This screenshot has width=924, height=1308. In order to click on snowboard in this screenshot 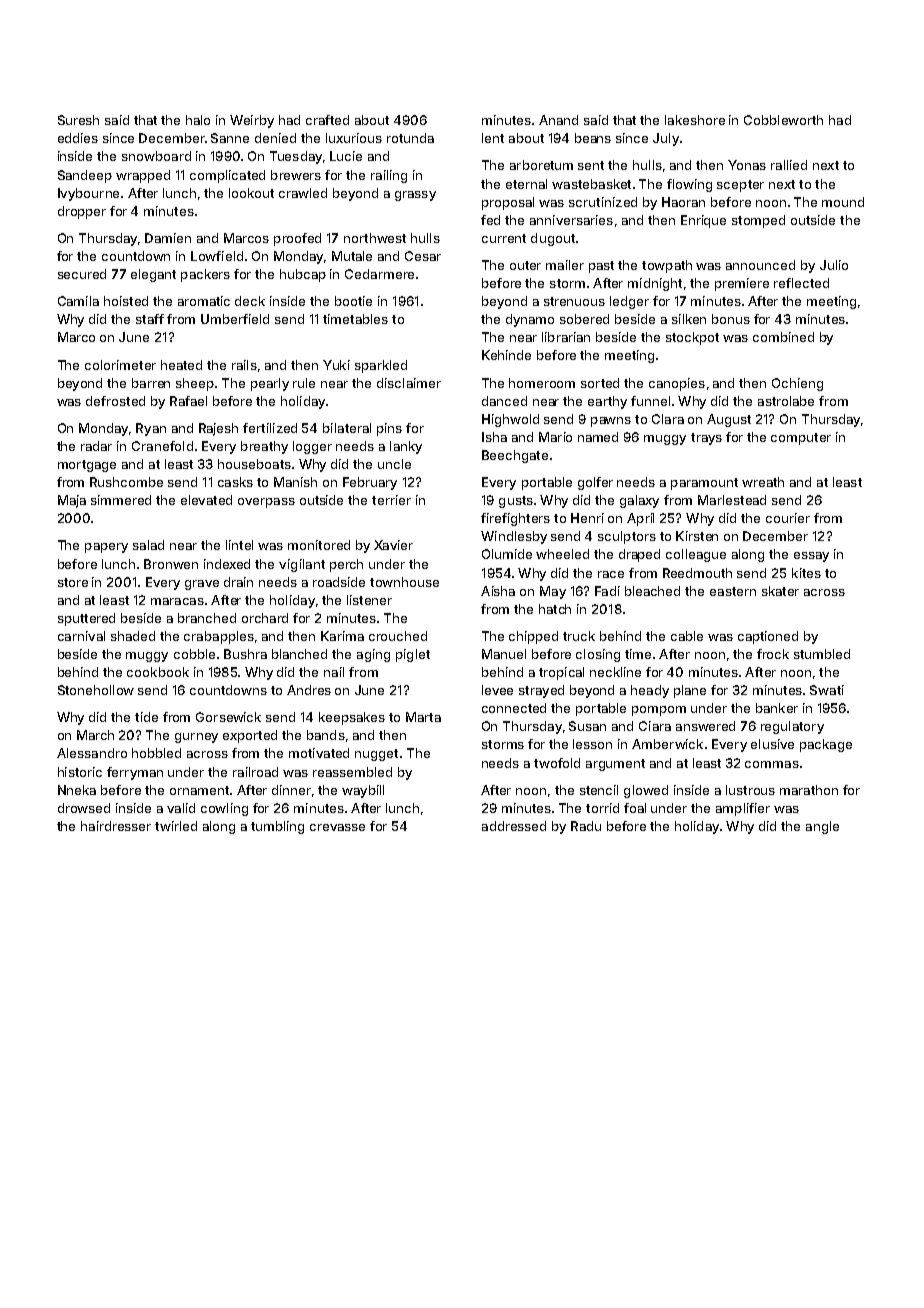, I will do `click(156, 156)`.
